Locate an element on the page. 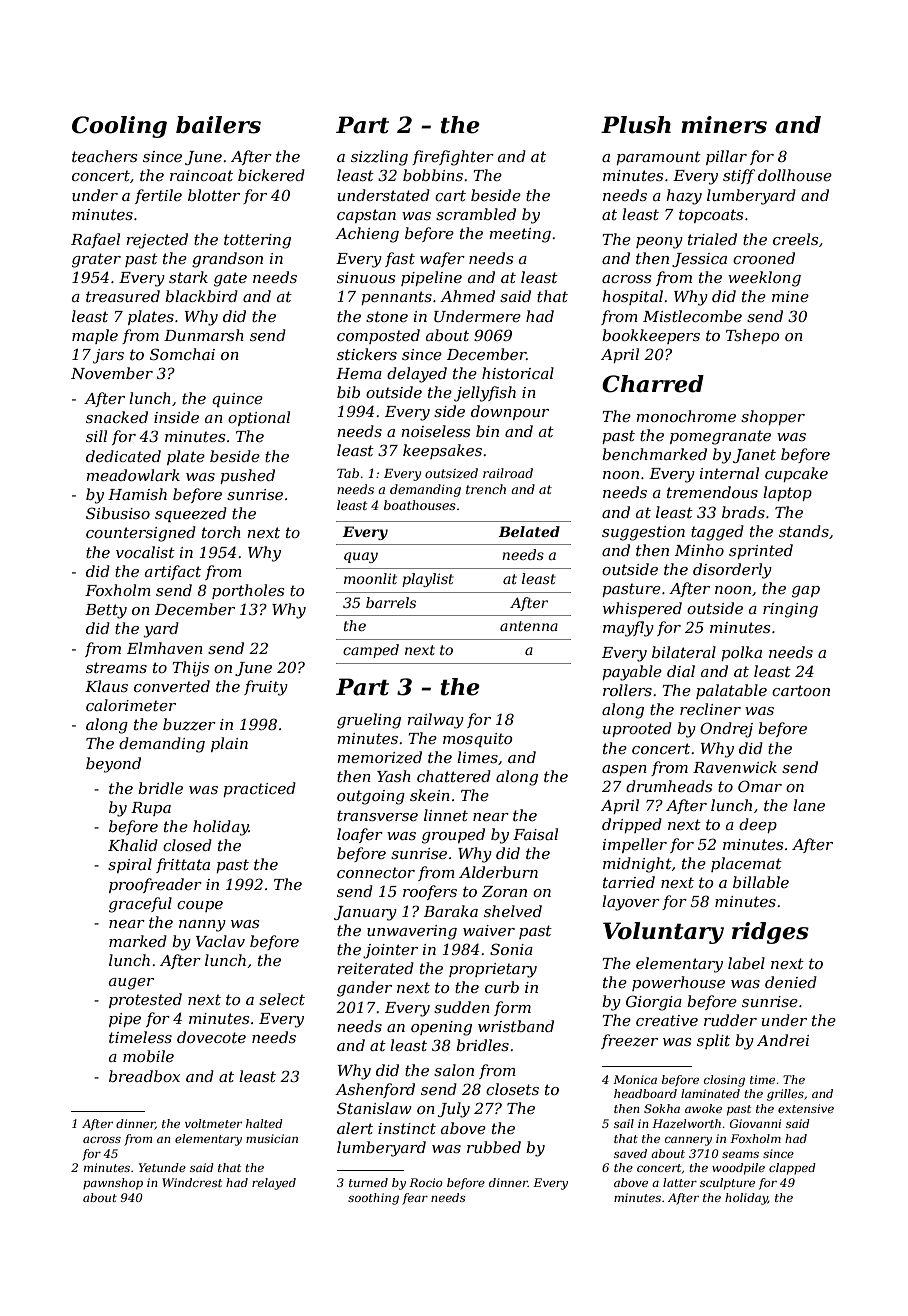  Charred is located at coordinates (653, 384).
